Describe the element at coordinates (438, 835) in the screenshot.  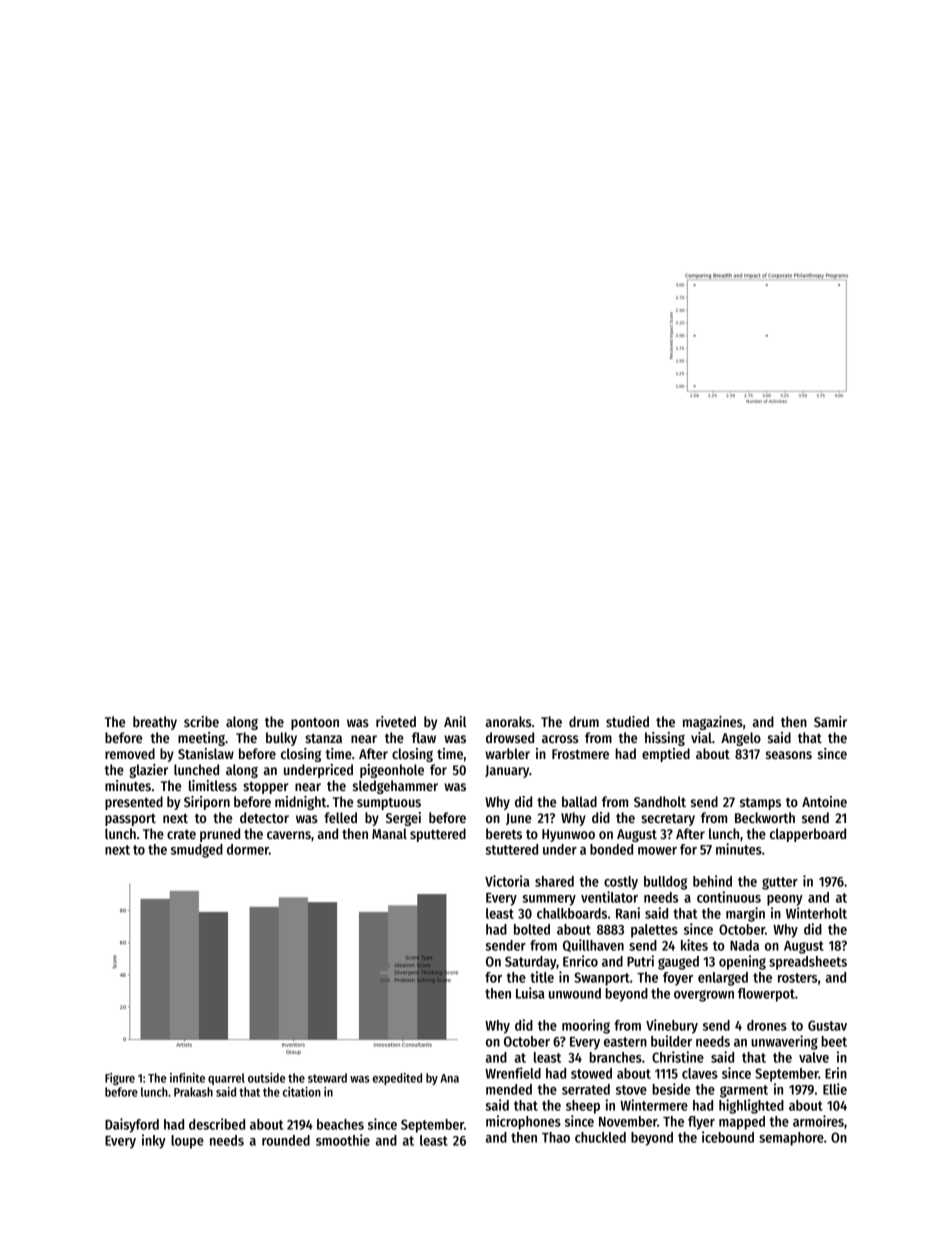
I see `sputtered` at that location.
